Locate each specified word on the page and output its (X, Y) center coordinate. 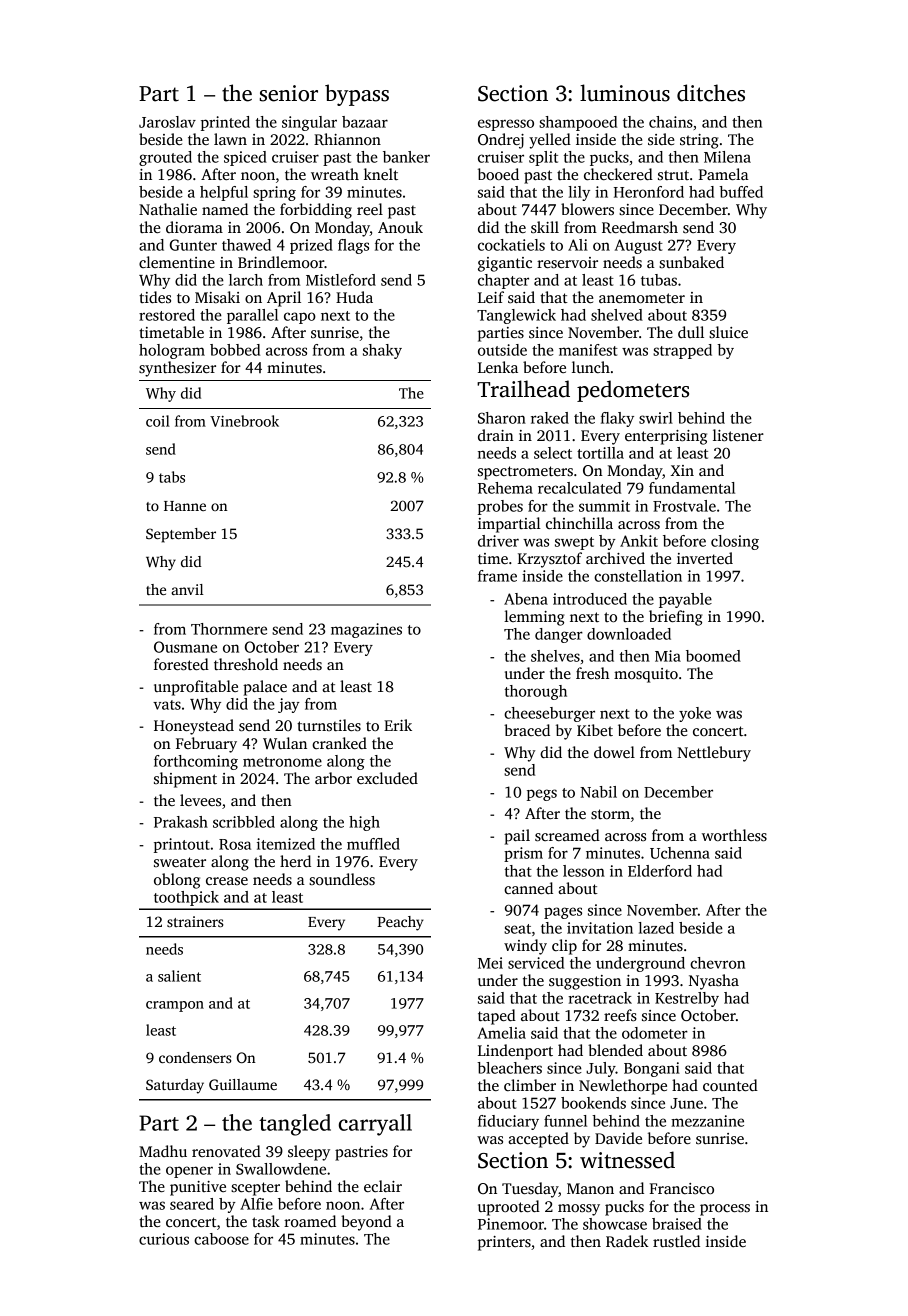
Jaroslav (167, 122)
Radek (627, 1241)
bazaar (365, 122)
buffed (741, 192)
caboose (221, 1239)
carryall (375, 1125)
